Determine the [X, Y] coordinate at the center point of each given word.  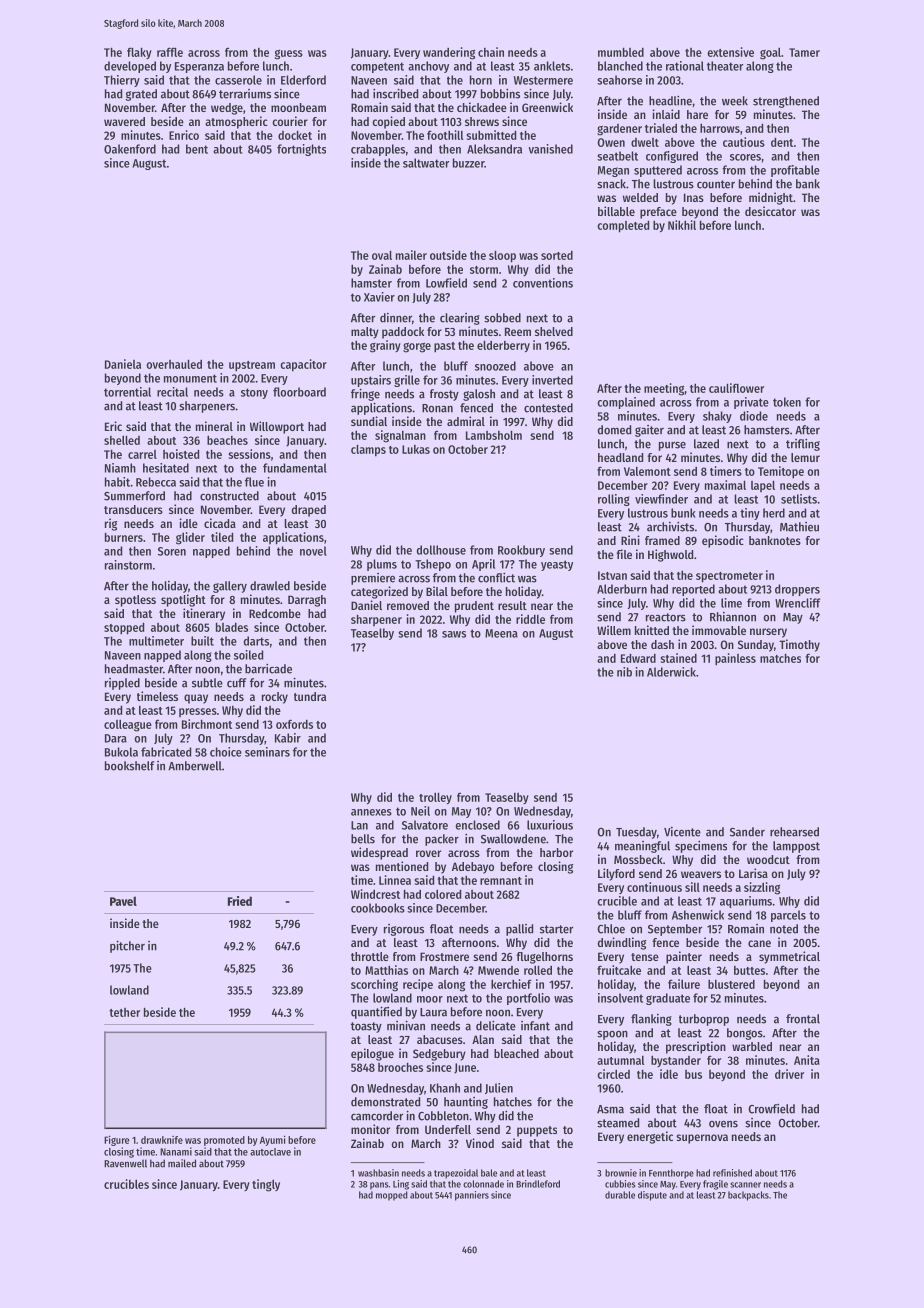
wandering [449, 53]
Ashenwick [698, 915]
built [202, 641]
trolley [435, 798]
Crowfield [772, 1108]
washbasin [378, 1173]
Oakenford [130, 149]
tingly [266, 1185]
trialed [661, 128]
